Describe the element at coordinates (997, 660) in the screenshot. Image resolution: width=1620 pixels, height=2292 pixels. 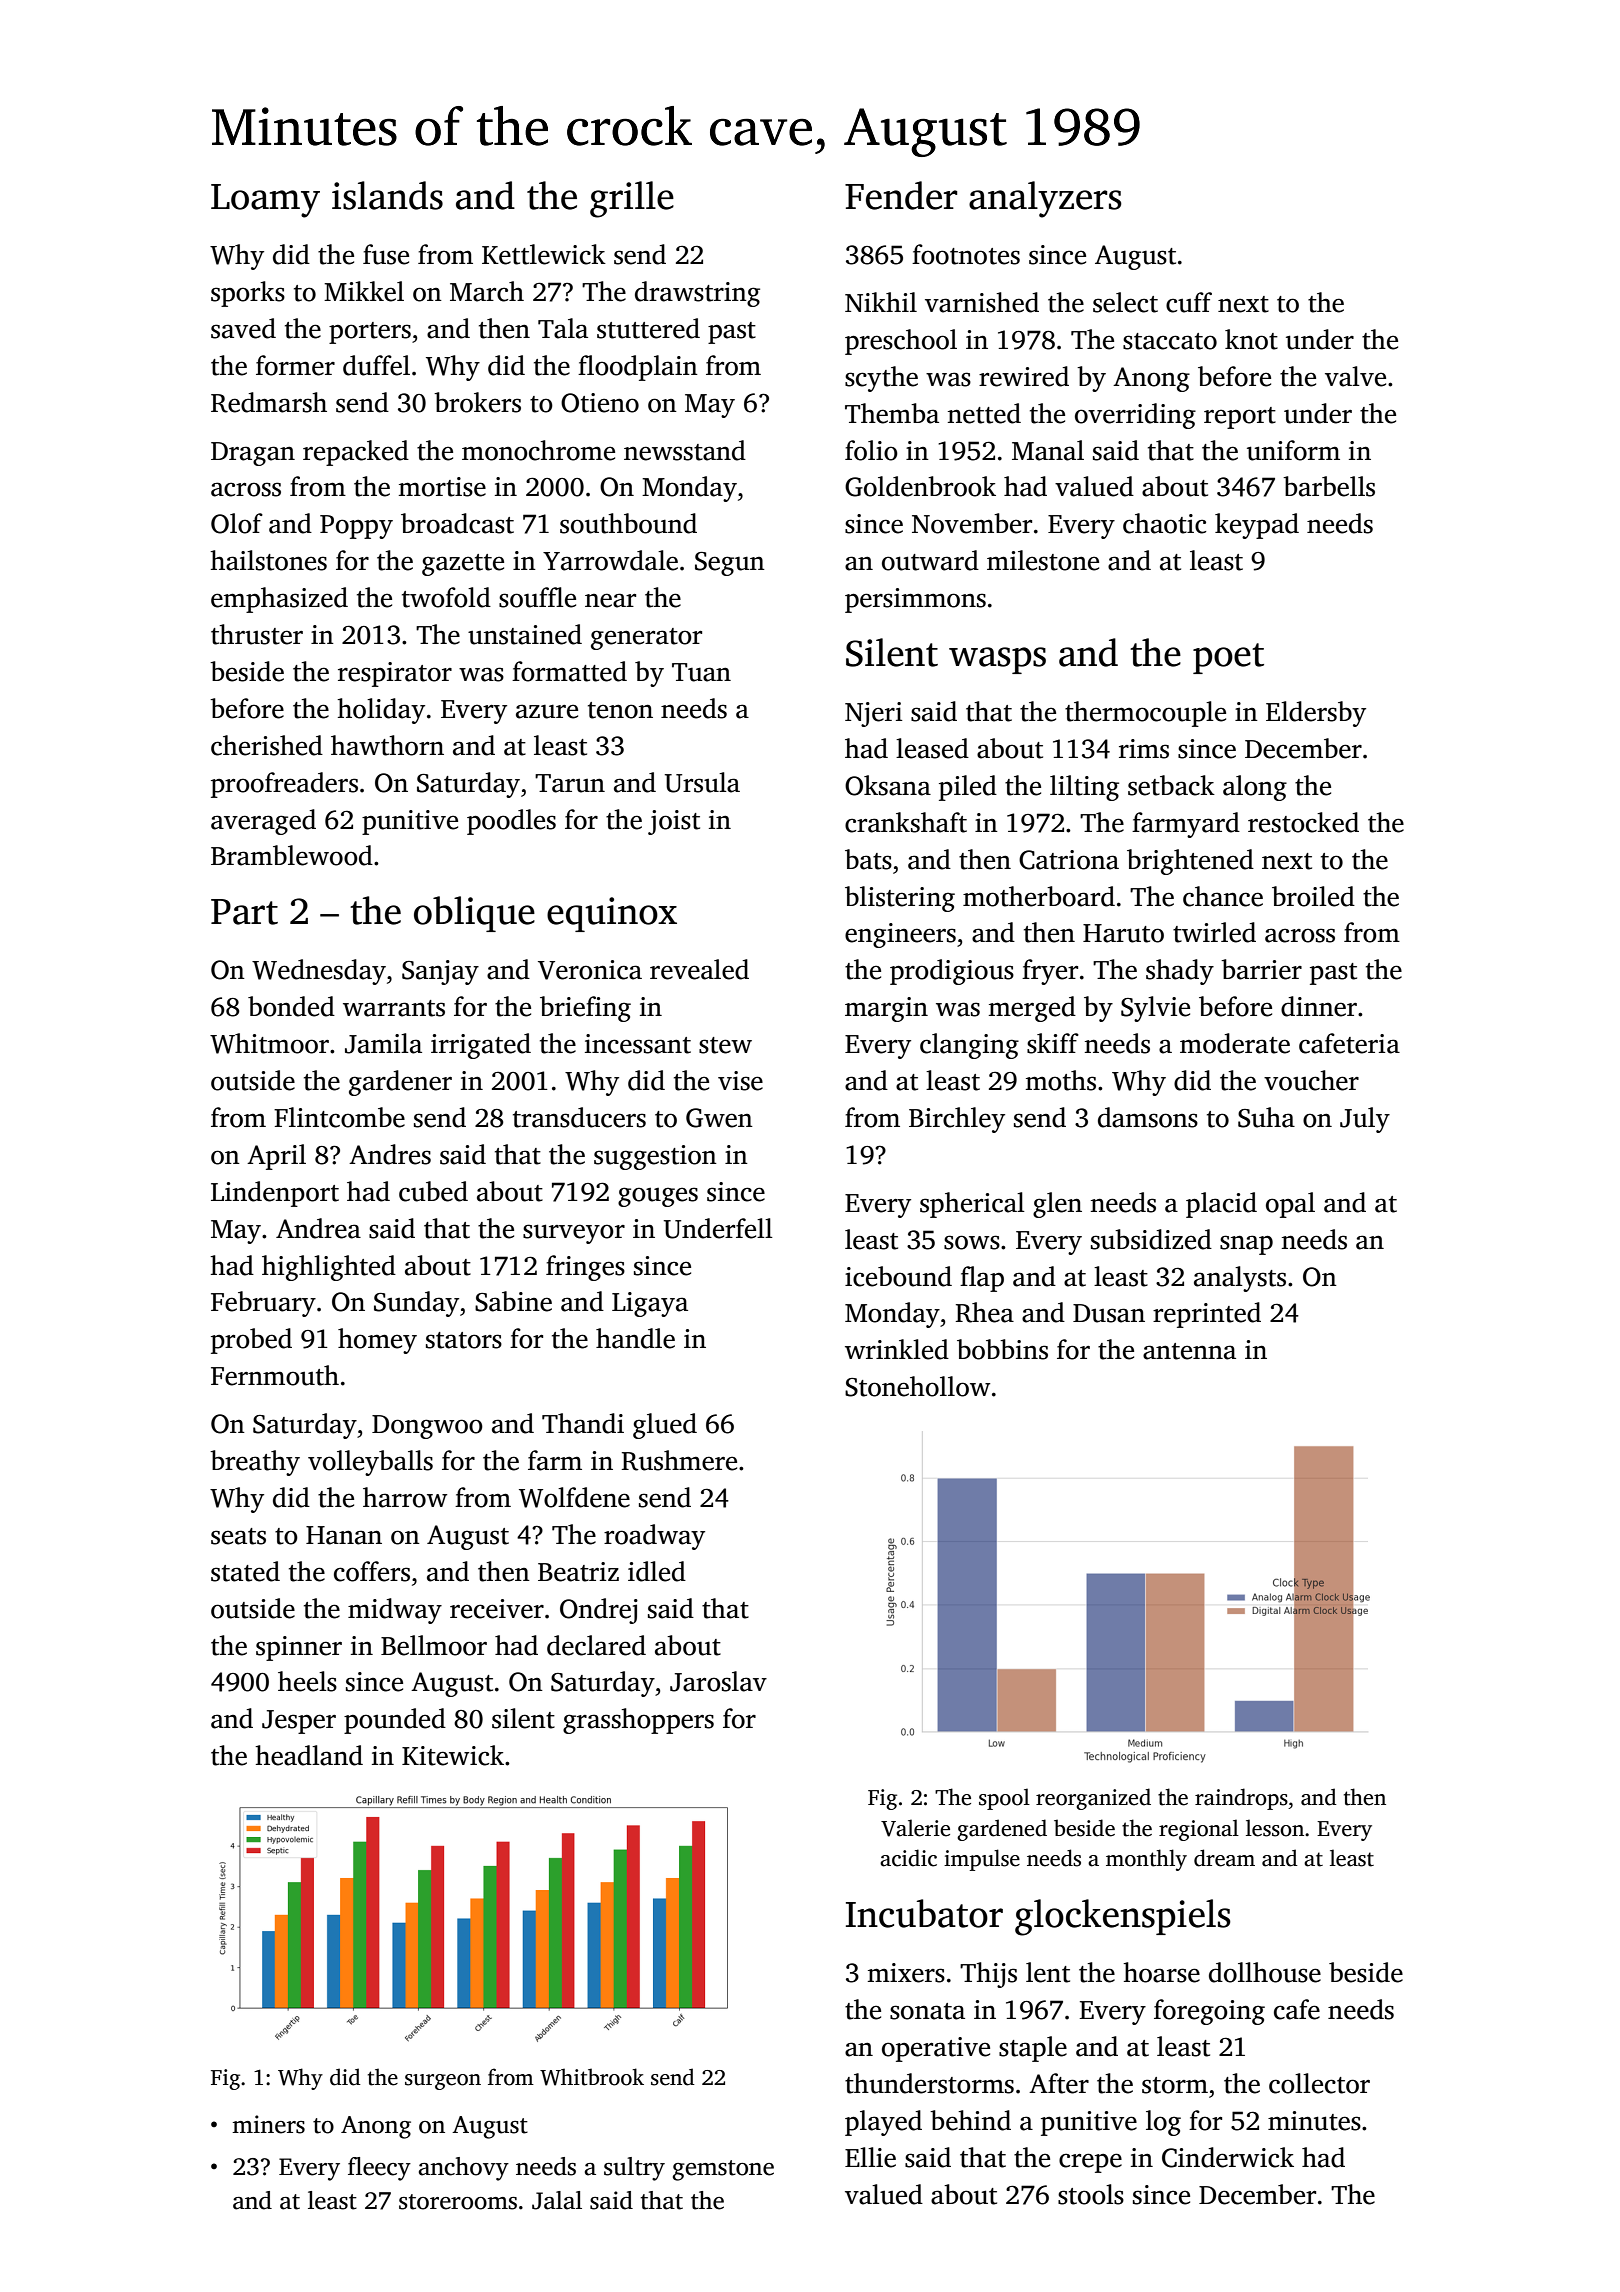
I see `wasps` at that location.
